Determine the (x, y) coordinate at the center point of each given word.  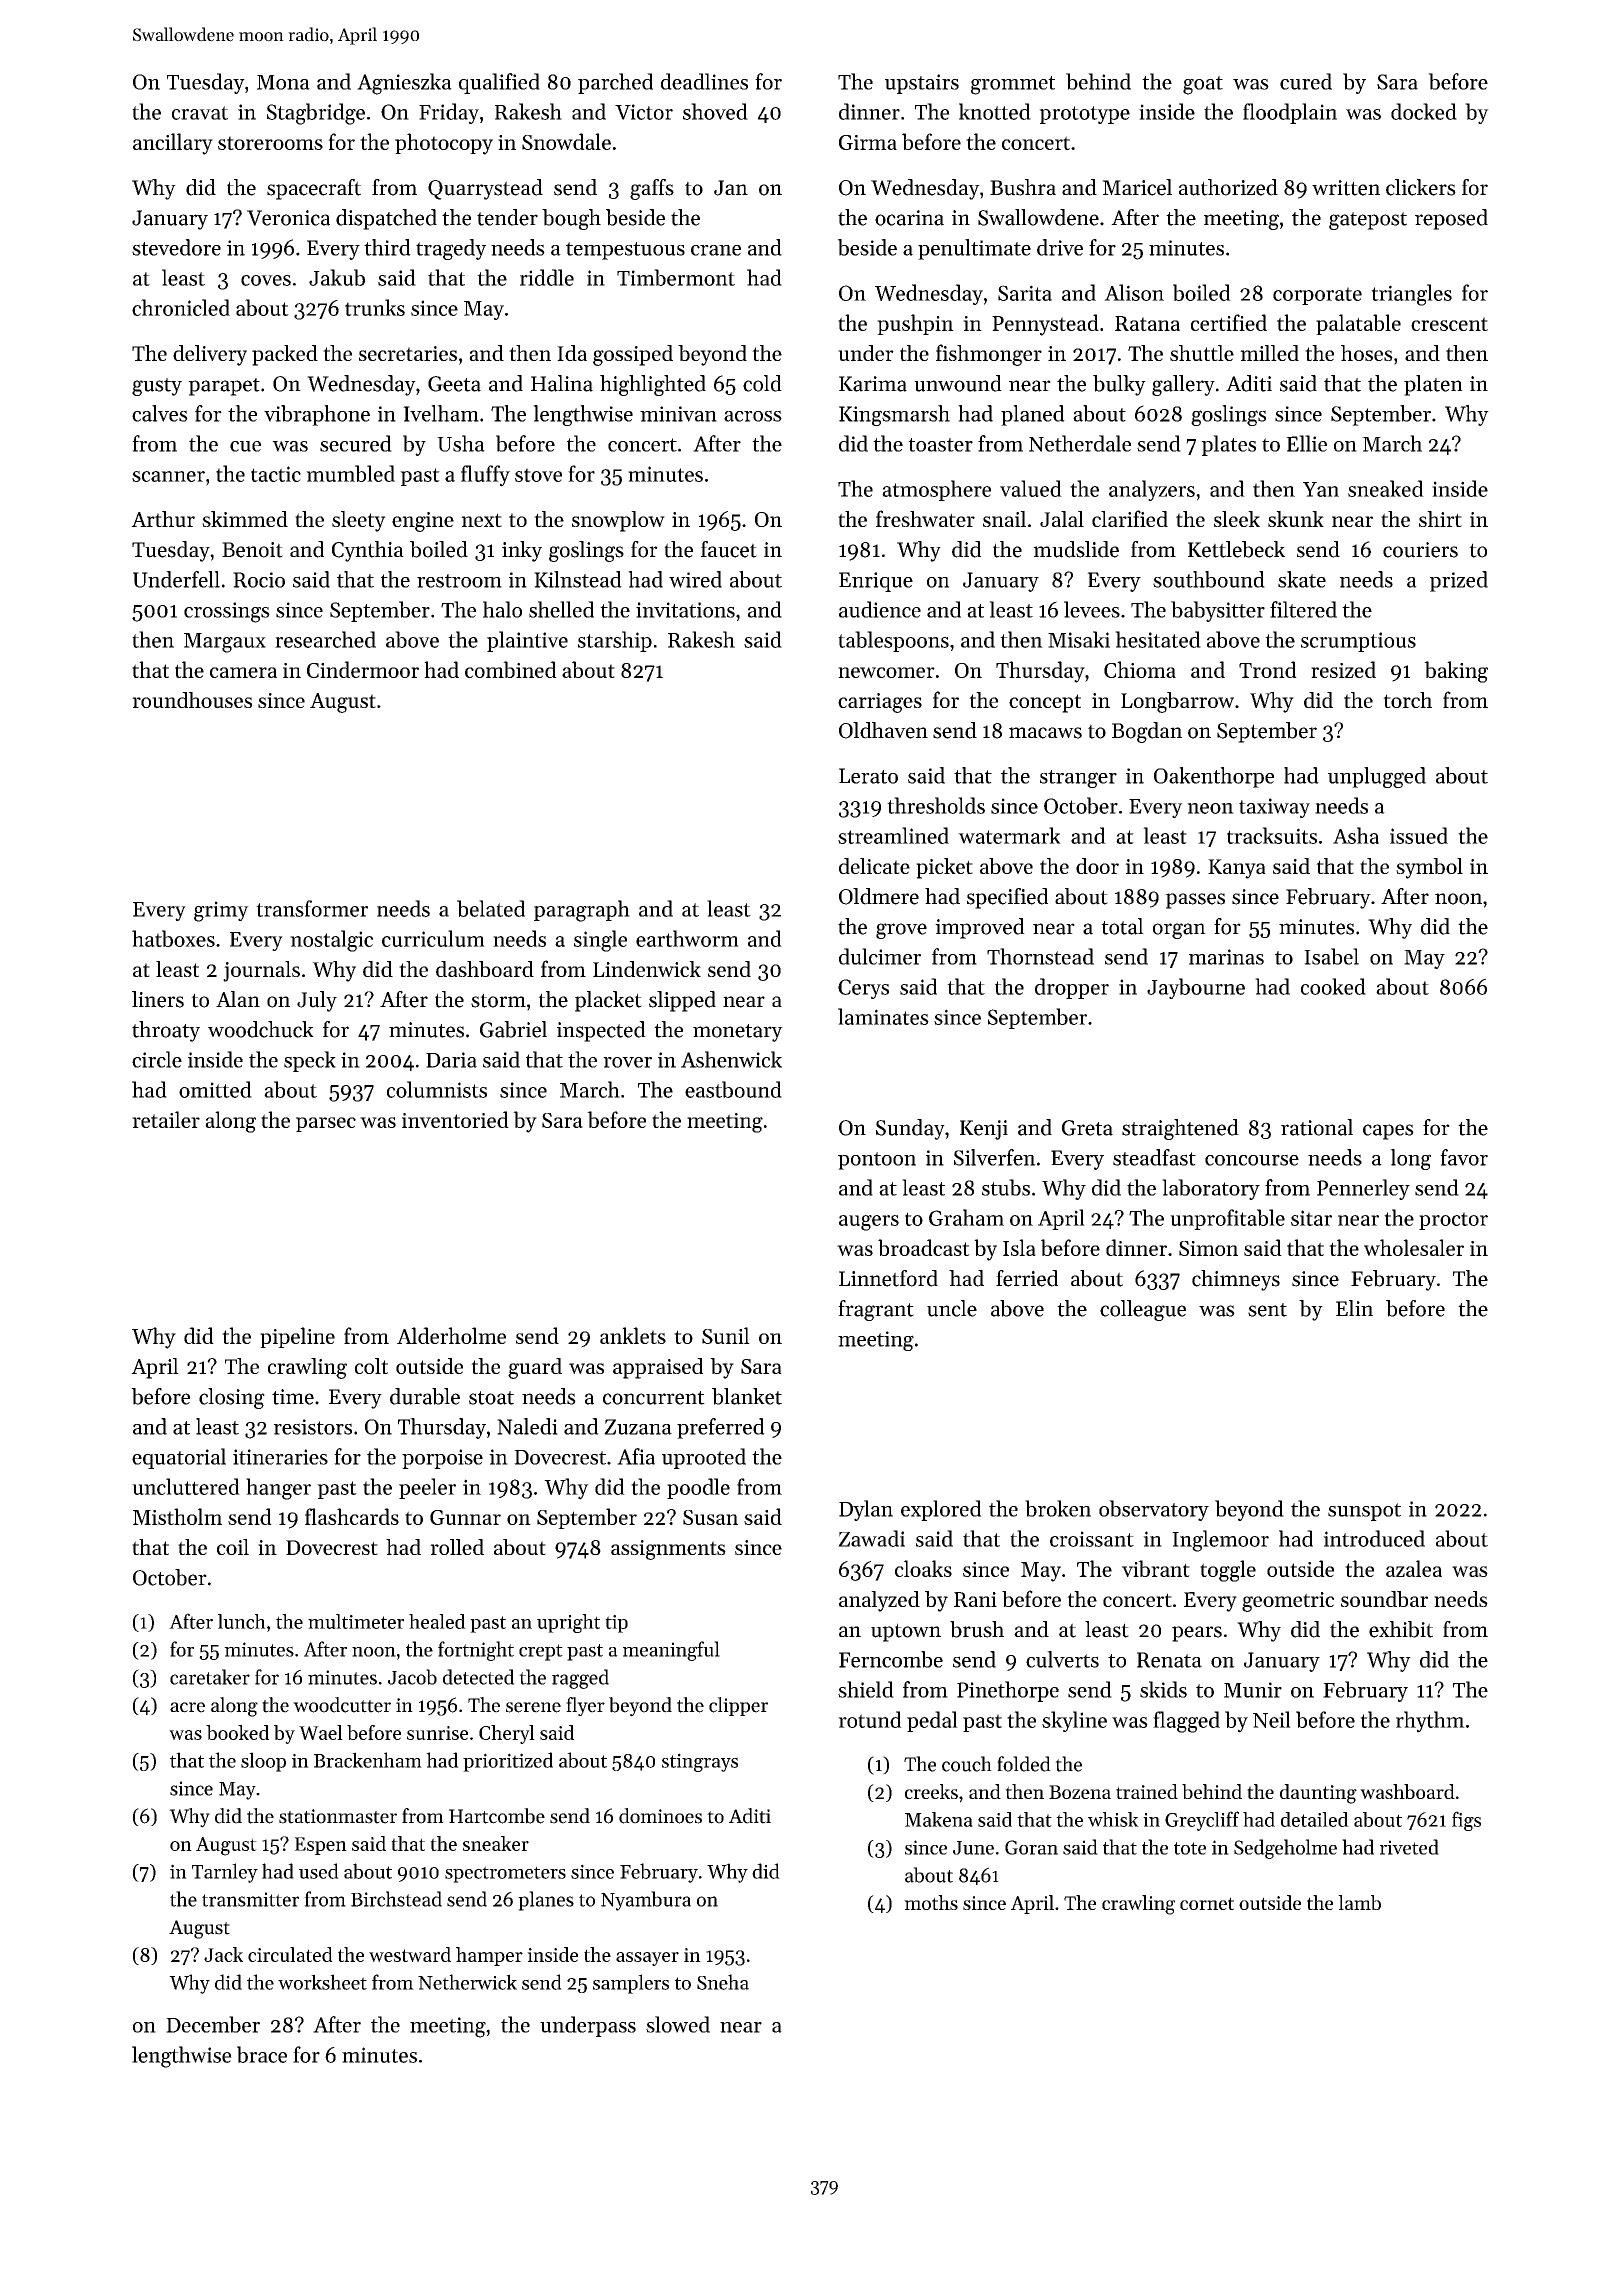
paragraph (582, 911)
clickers (1421, 187)
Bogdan (1147, 732)
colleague (1143, 1310)
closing (232, 1398)
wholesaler (1414, 1247)
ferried (1027, 1278)
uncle (952, 1308)
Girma (868, 142)
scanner (168, 476)
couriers (1420, 550)
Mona (283, 82)
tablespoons (893, 641)
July (317, 1001)
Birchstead (396, 1899)
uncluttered (186, 1486)
